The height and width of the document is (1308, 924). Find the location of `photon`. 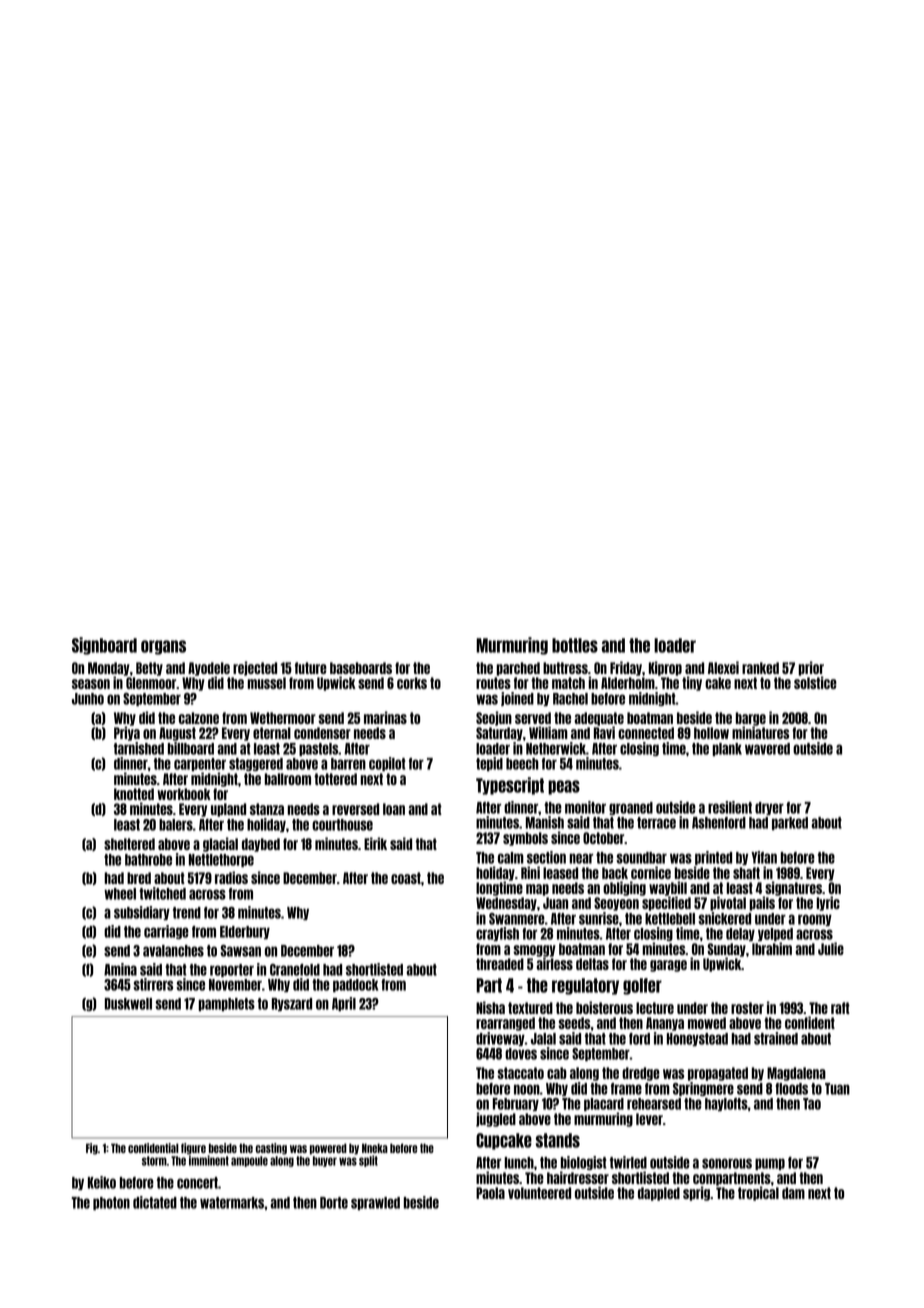

photon is located at coordinates (111, 1203).
